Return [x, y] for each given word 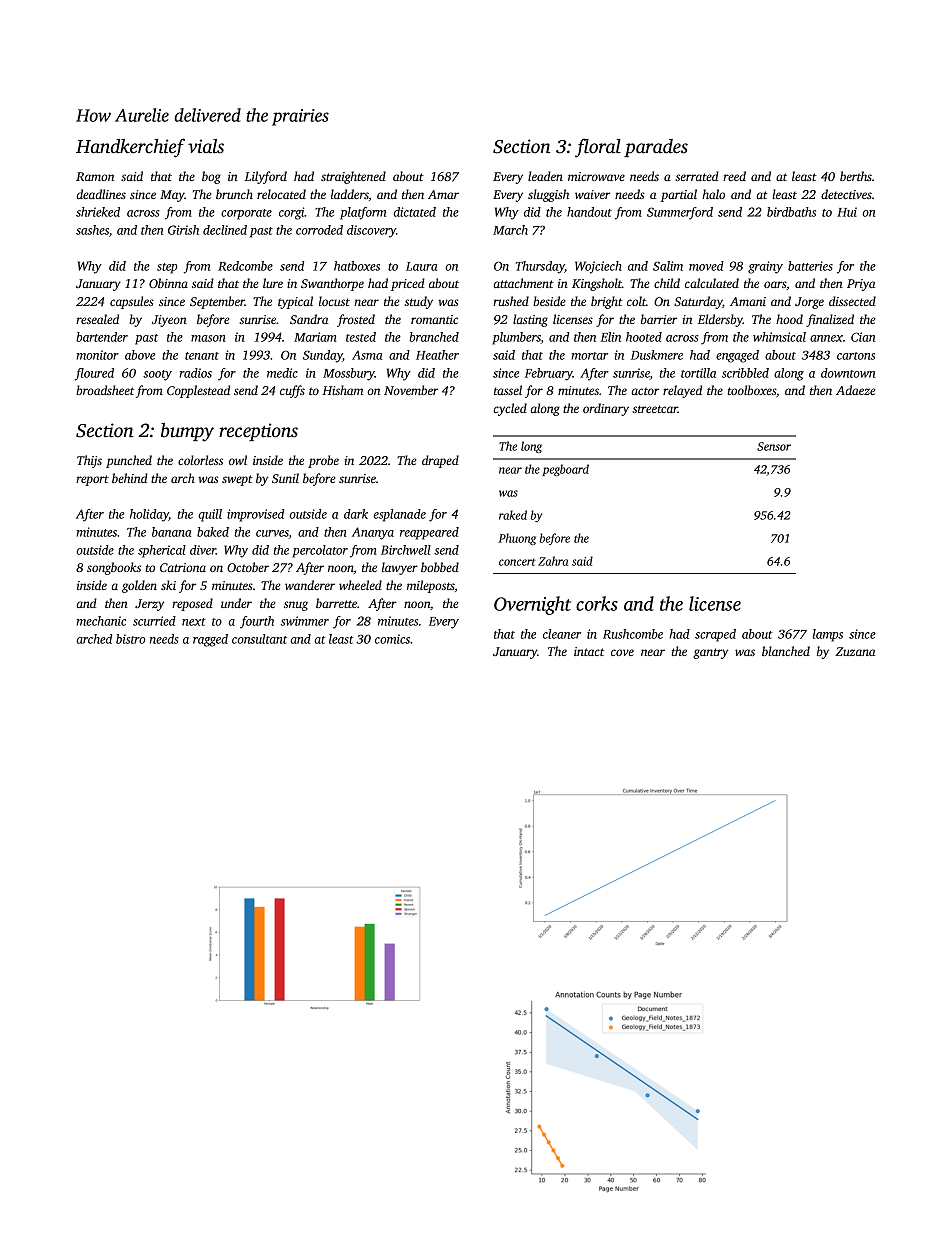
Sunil [285, 478]
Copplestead [198, 391]
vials [206, 146]
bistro [131, 639]
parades [656, 148]
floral [598, 148]
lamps [828, 635]
